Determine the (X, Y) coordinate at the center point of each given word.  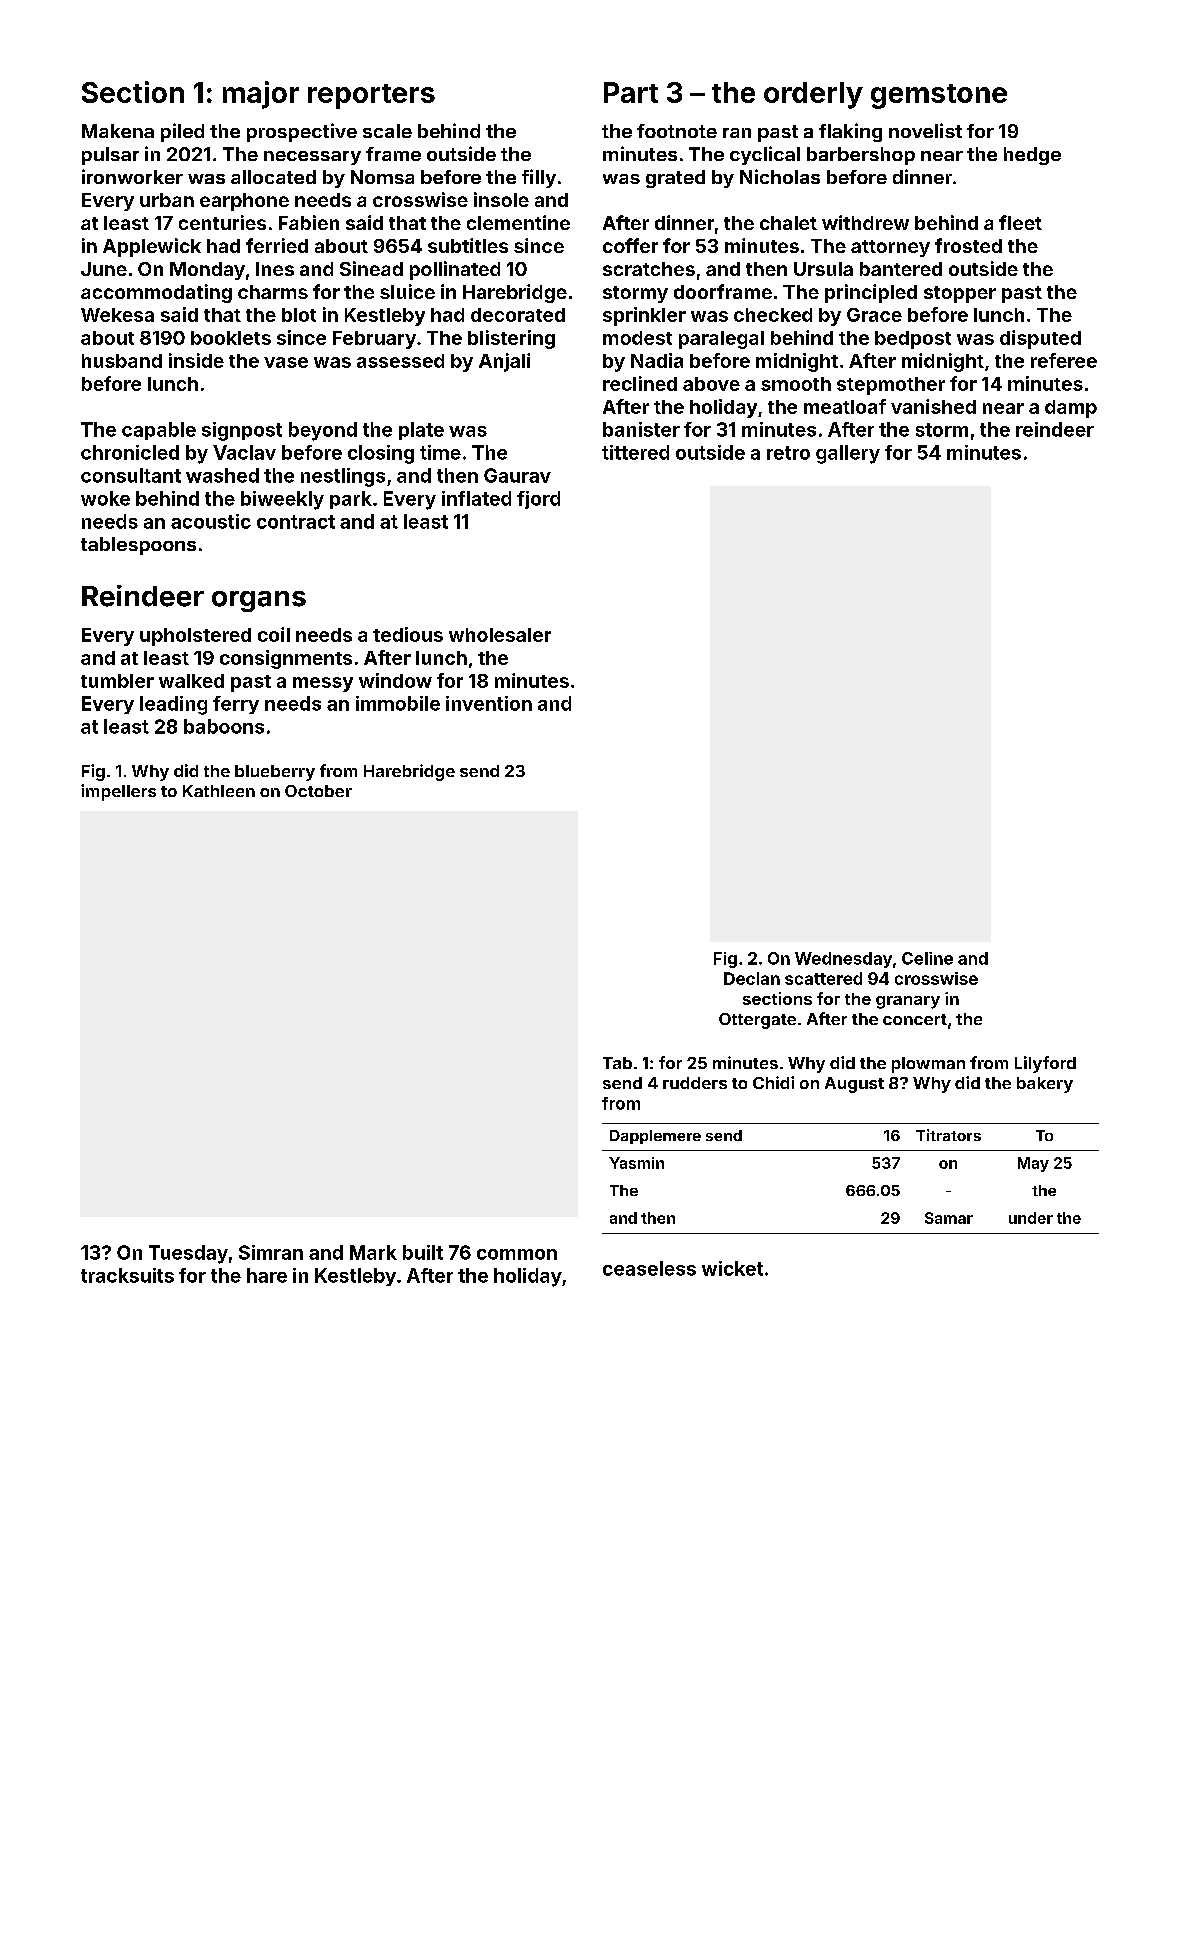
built (423, 1252)
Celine (927, 958)
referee (1064, 360)
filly (539, 178)
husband (122, 361)
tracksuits (127, 1275)
